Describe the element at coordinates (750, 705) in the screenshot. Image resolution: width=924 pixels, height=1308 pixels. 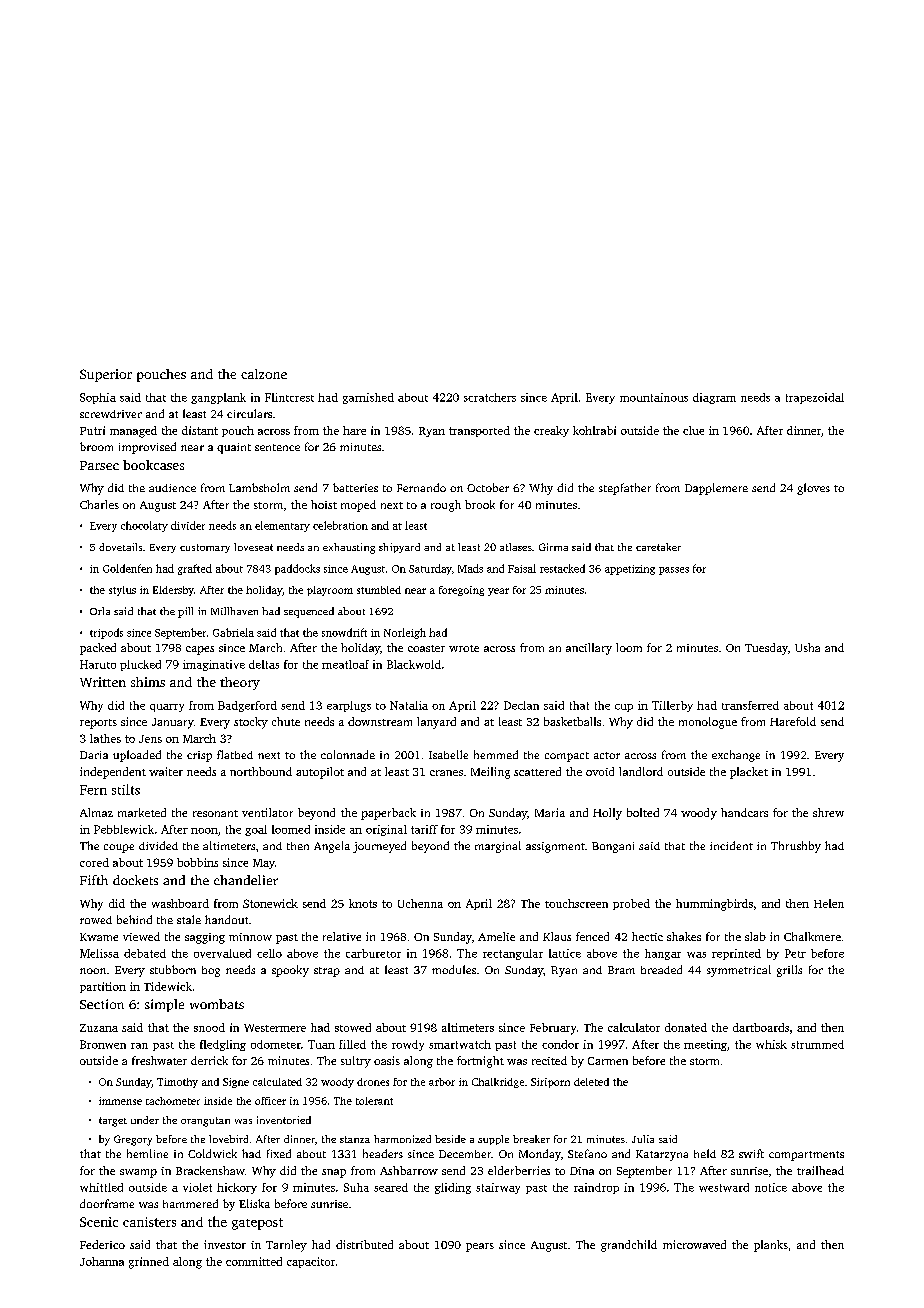
I see `transferred` at that location.
